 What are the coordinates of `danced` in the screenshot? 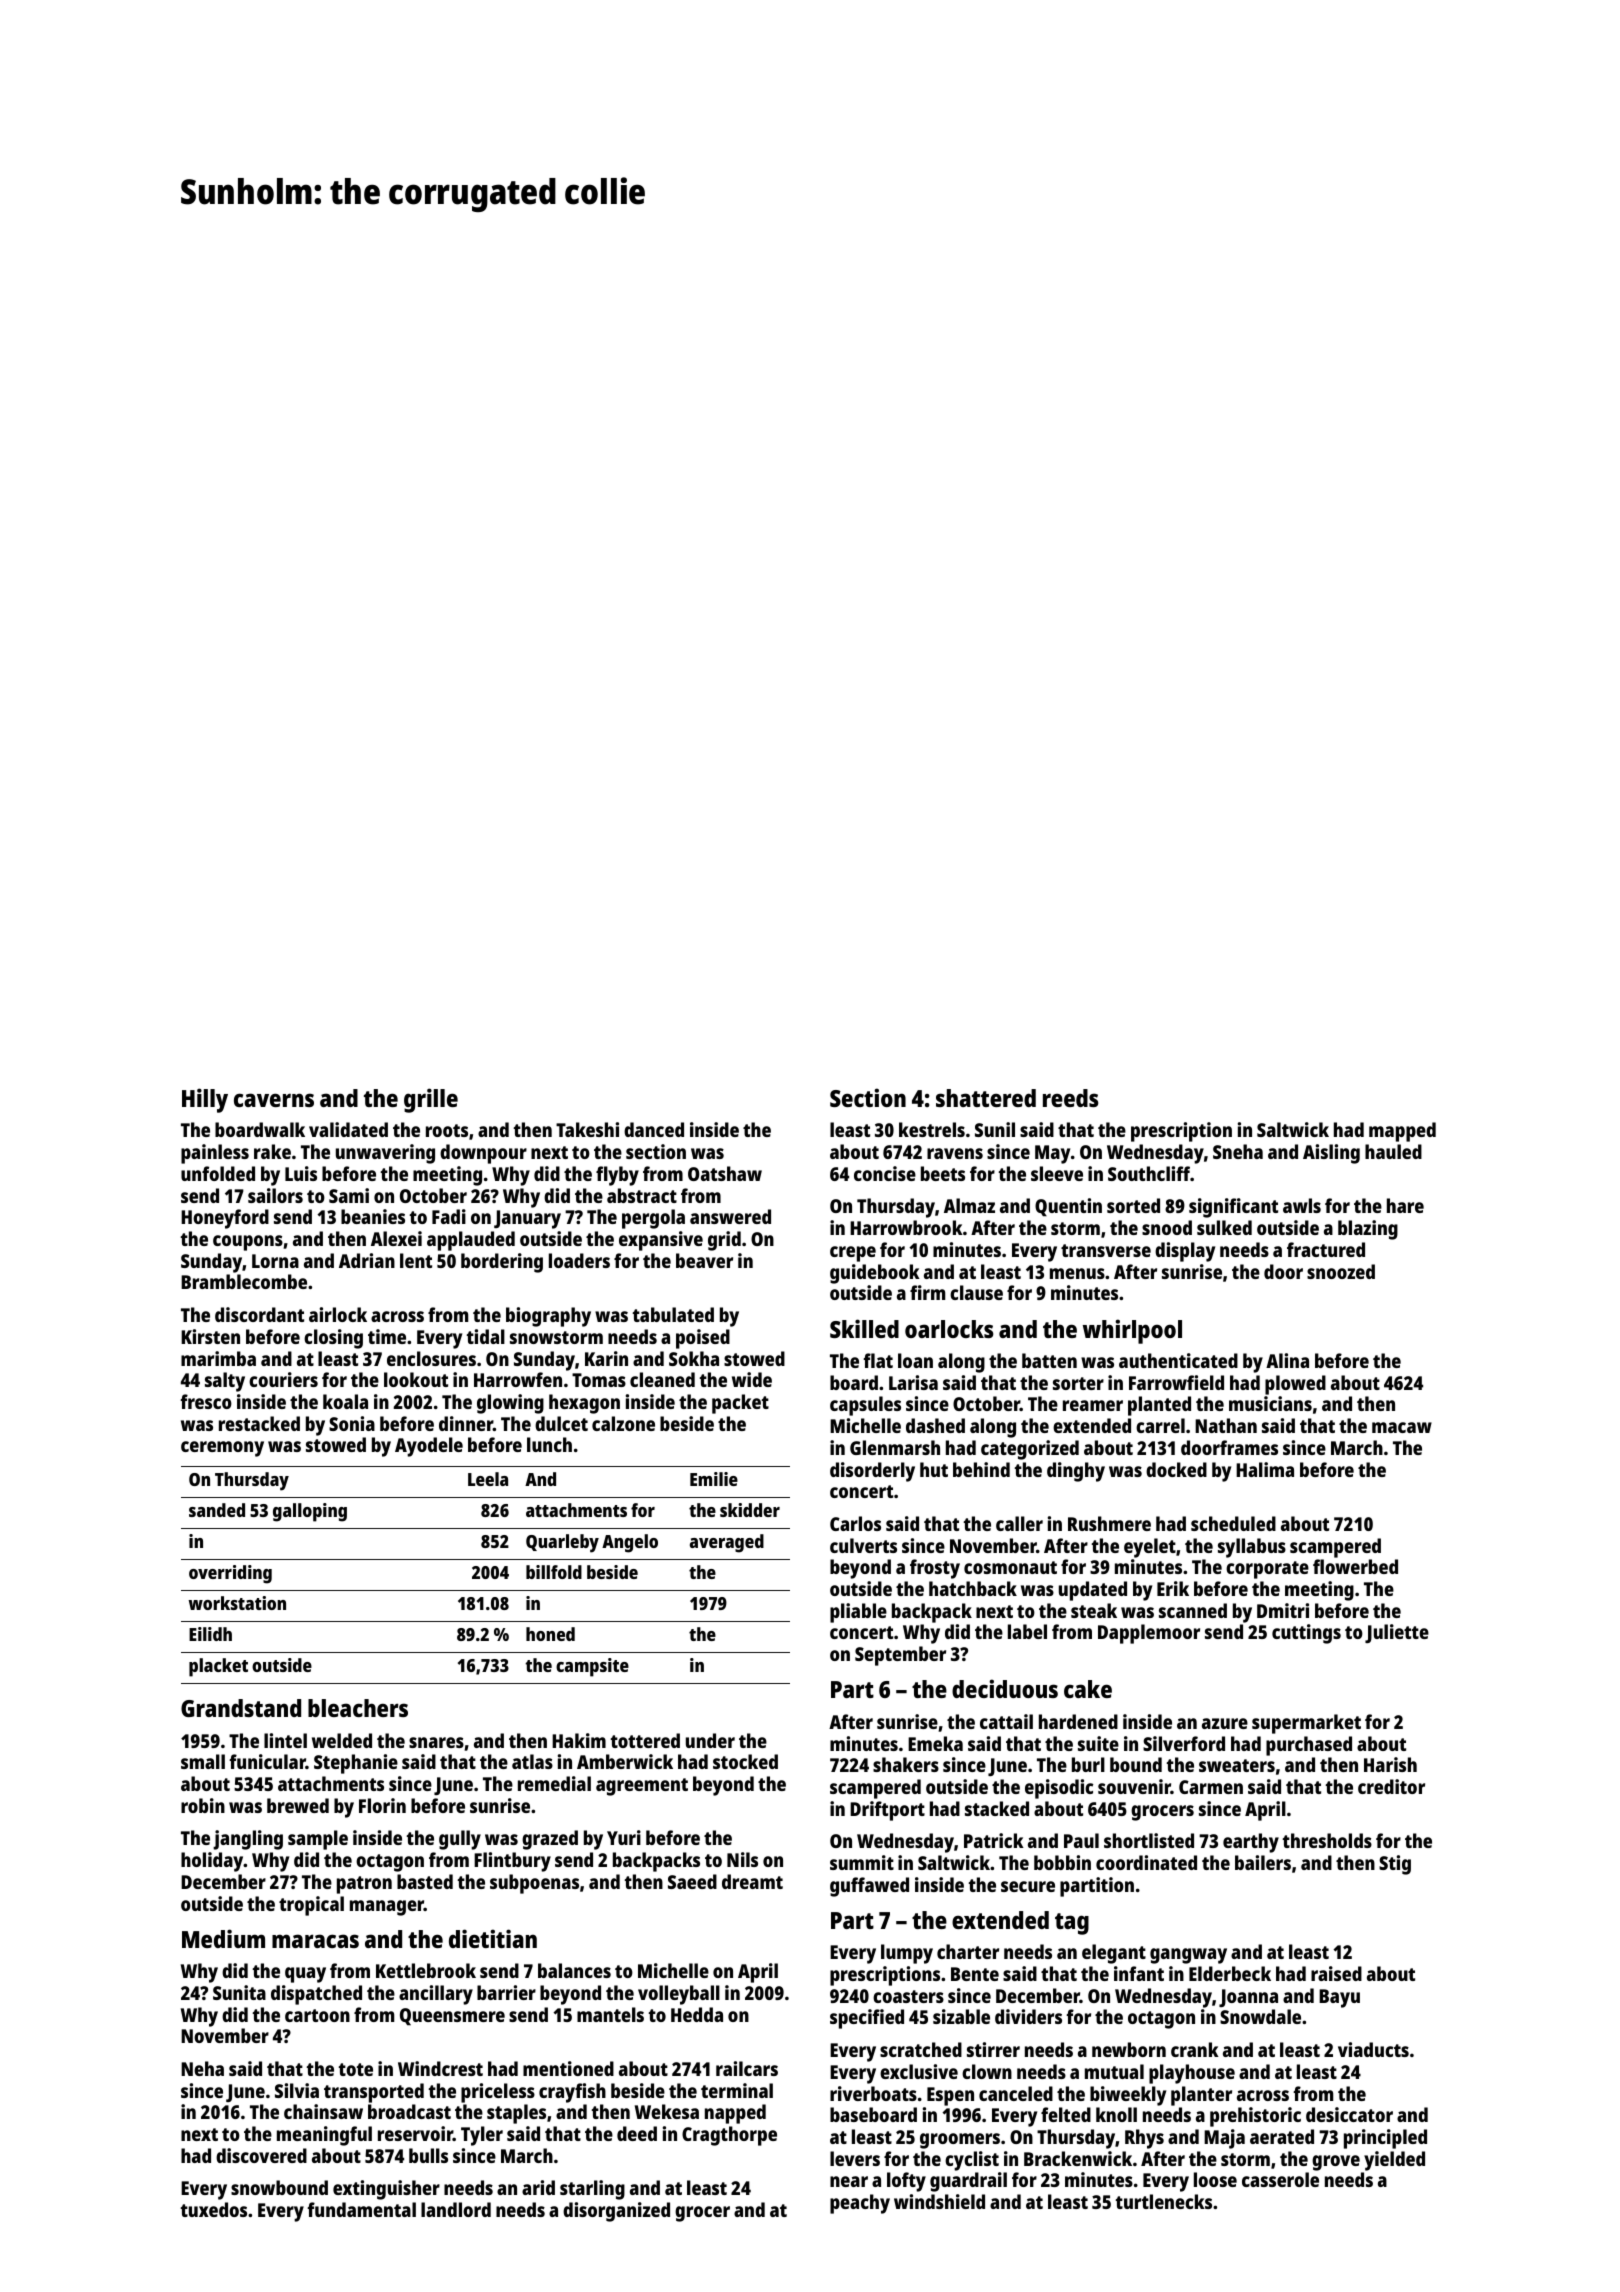 It's located at (654, 1129).
